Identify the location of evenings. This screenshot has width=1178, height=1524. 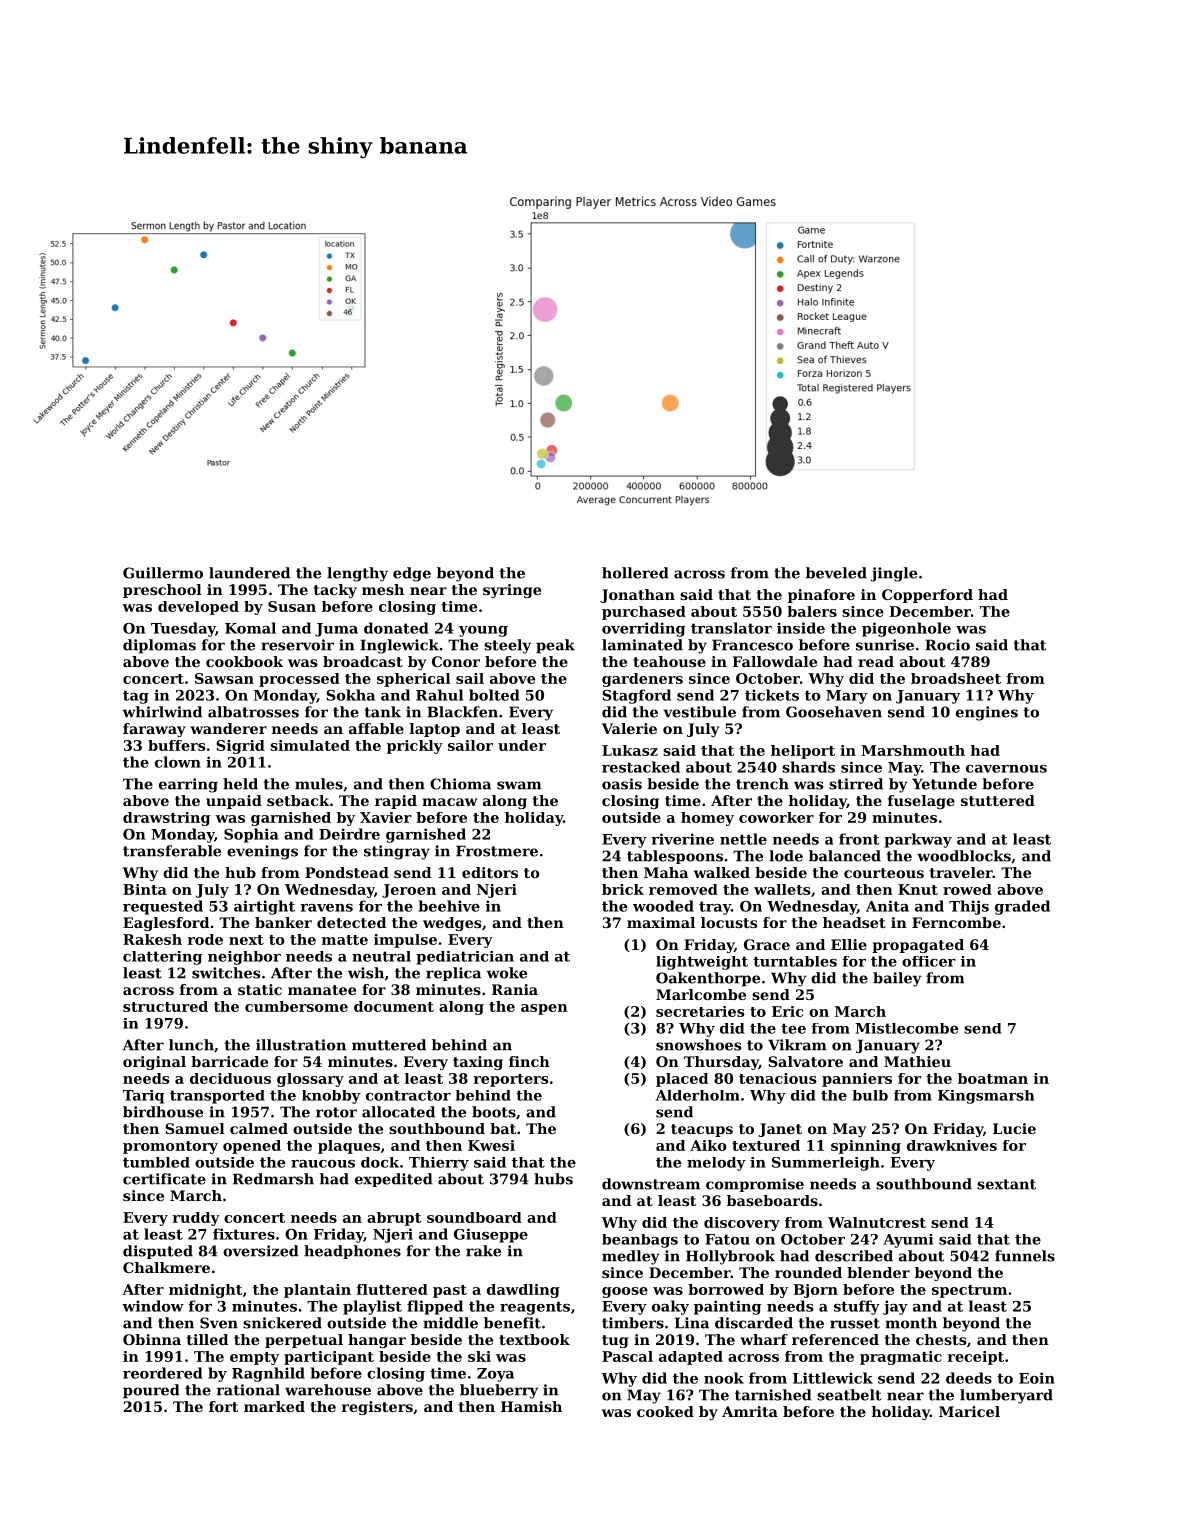
(262, 852).
